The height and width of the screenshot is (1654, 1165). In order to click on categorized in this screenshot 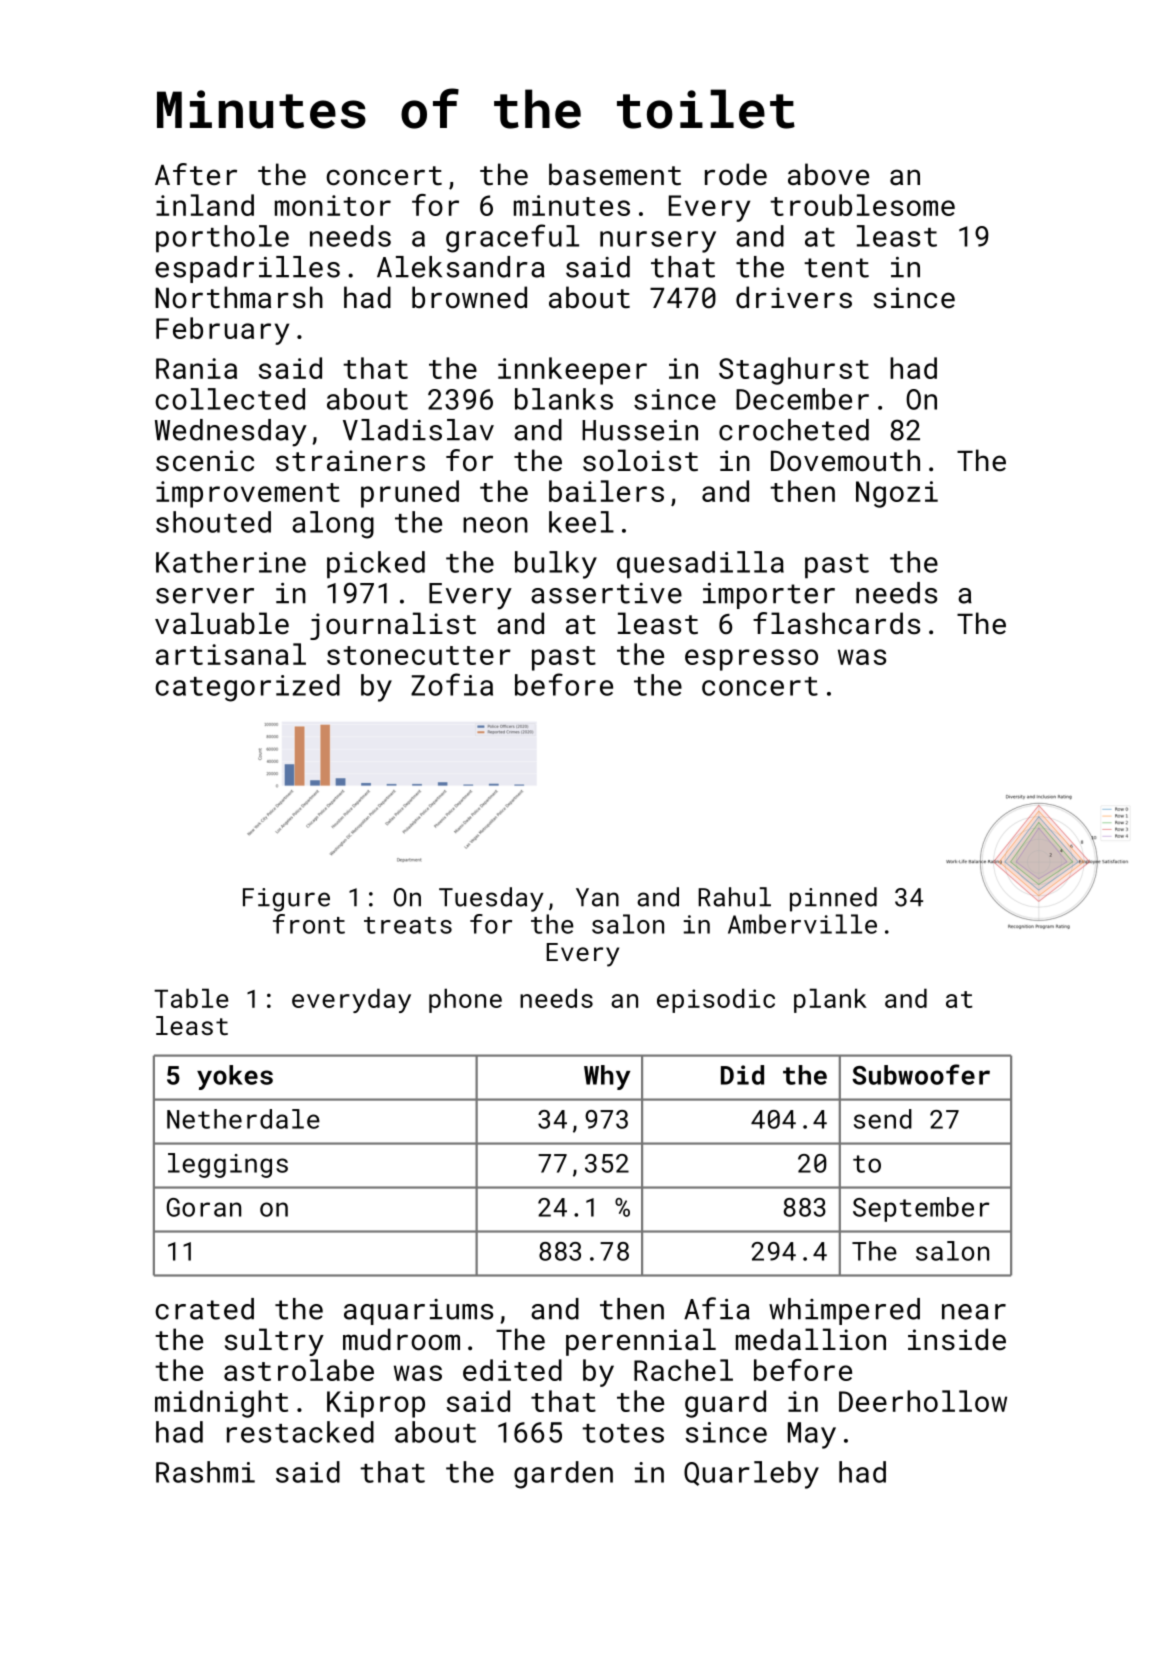, I will do `click(248, 688)`.
